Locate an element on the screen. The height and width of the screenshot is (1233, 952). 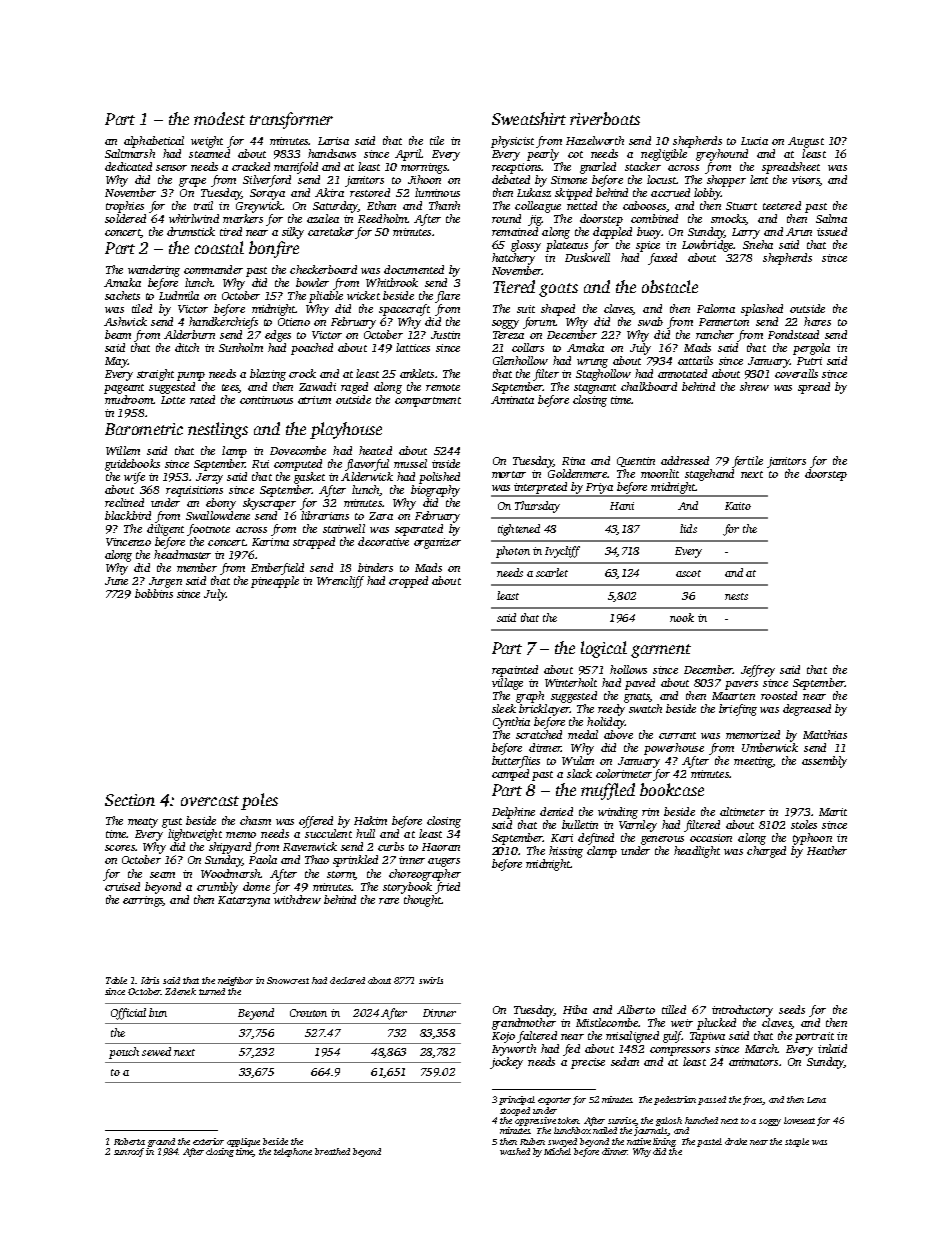
wicket is located at coordinates (363, 295).
